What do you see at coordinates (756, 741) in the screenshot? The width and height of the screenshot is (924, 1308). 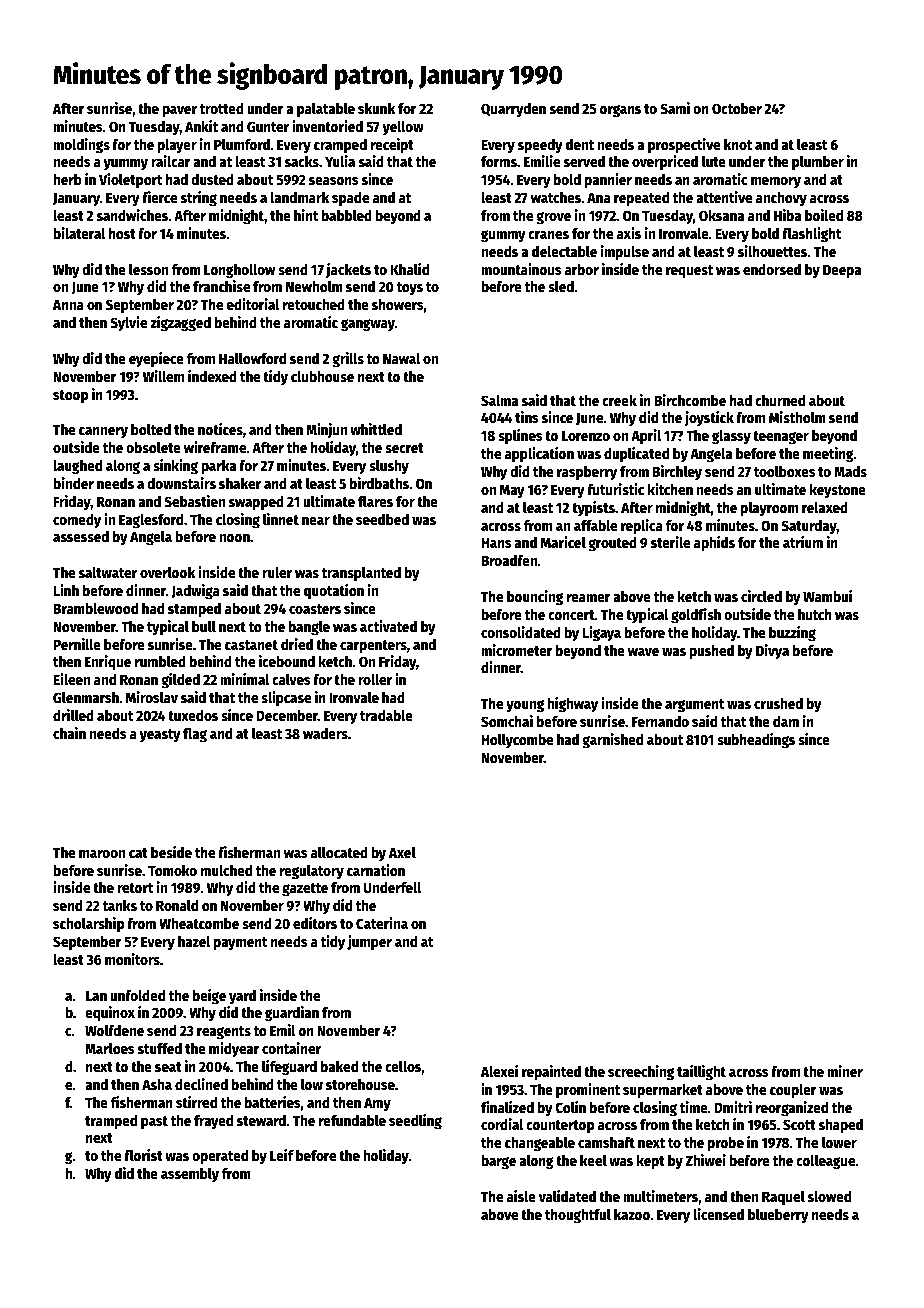 I see `subheadings` at bounding box center [756, 741].
